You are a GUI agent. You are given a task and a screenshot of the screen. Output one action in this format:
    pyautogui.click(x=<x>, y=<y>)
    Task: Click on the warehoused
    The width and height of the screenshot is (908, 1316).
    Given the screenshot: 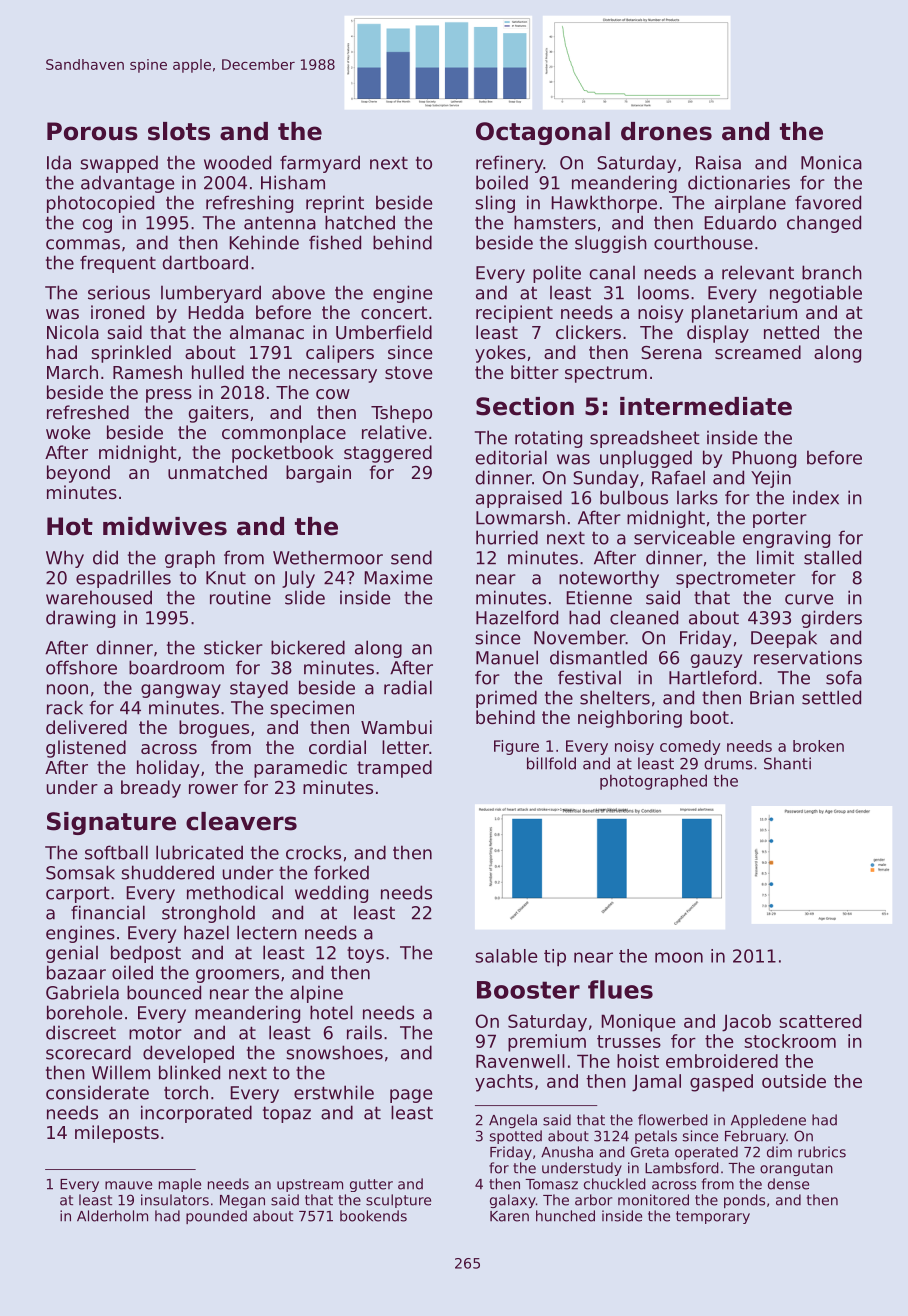 What is the action you would take?
    pyautogui.click(x=99, y=597)
